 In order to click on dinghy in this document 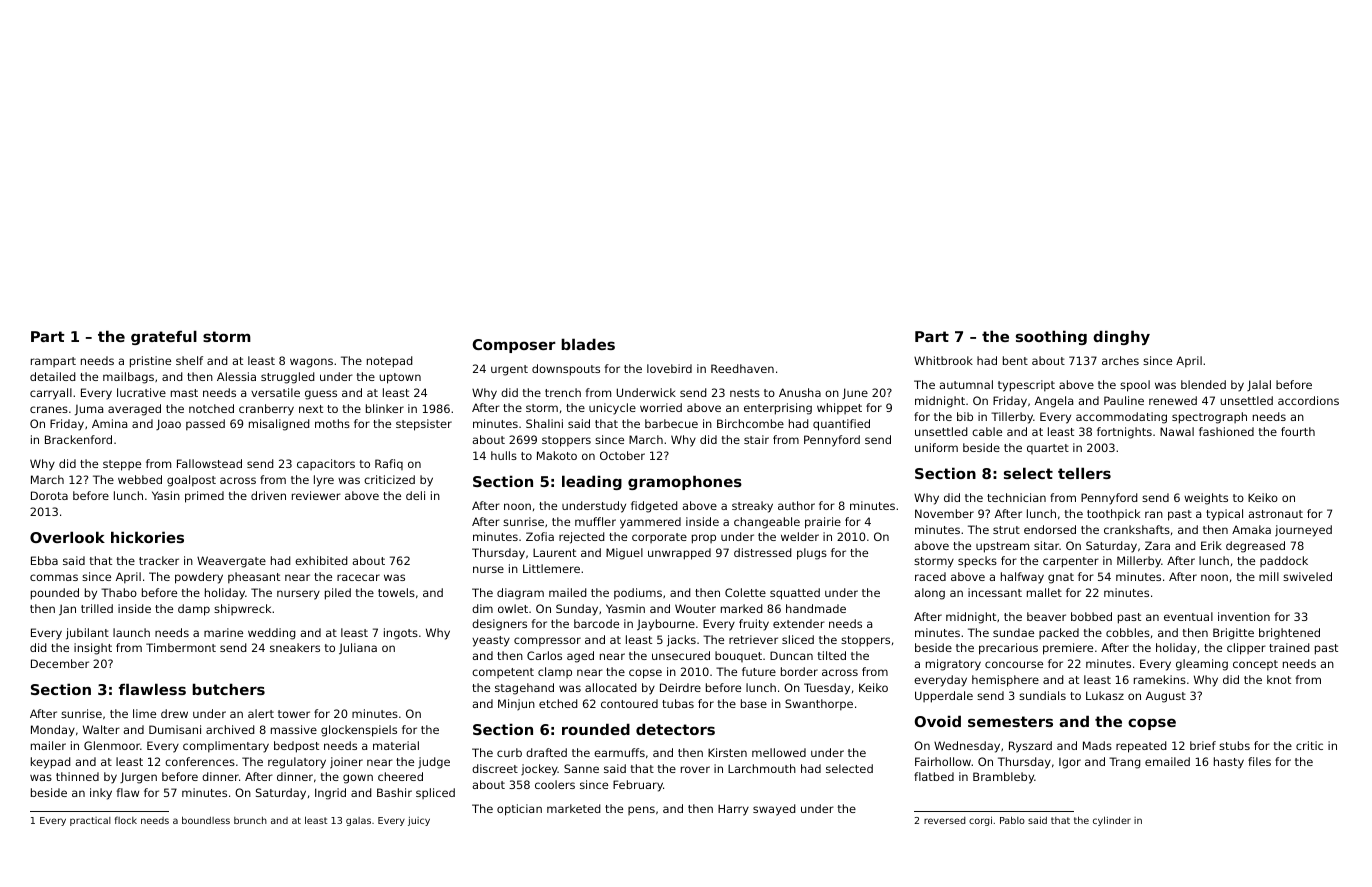, I will do `click(1121, 337)`.
